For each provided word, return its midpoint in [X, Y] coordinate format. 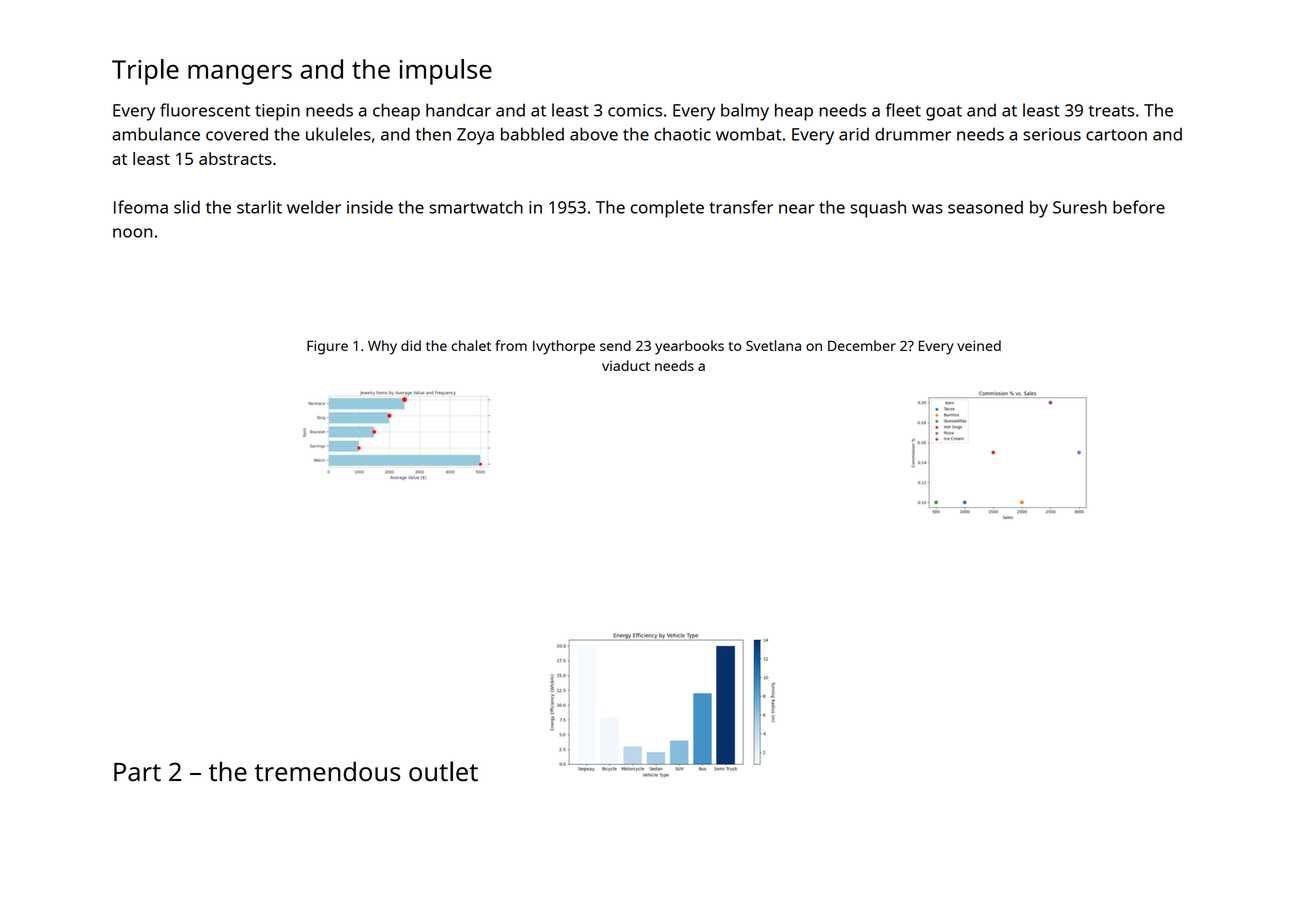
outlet [443, 771]
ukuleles [338, 134]
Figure [327, 347]
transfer [741, 207]
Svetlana [773, 345]
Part [137, 772]
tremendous [327, 771]
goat [944, 113]
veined [979, 345]
